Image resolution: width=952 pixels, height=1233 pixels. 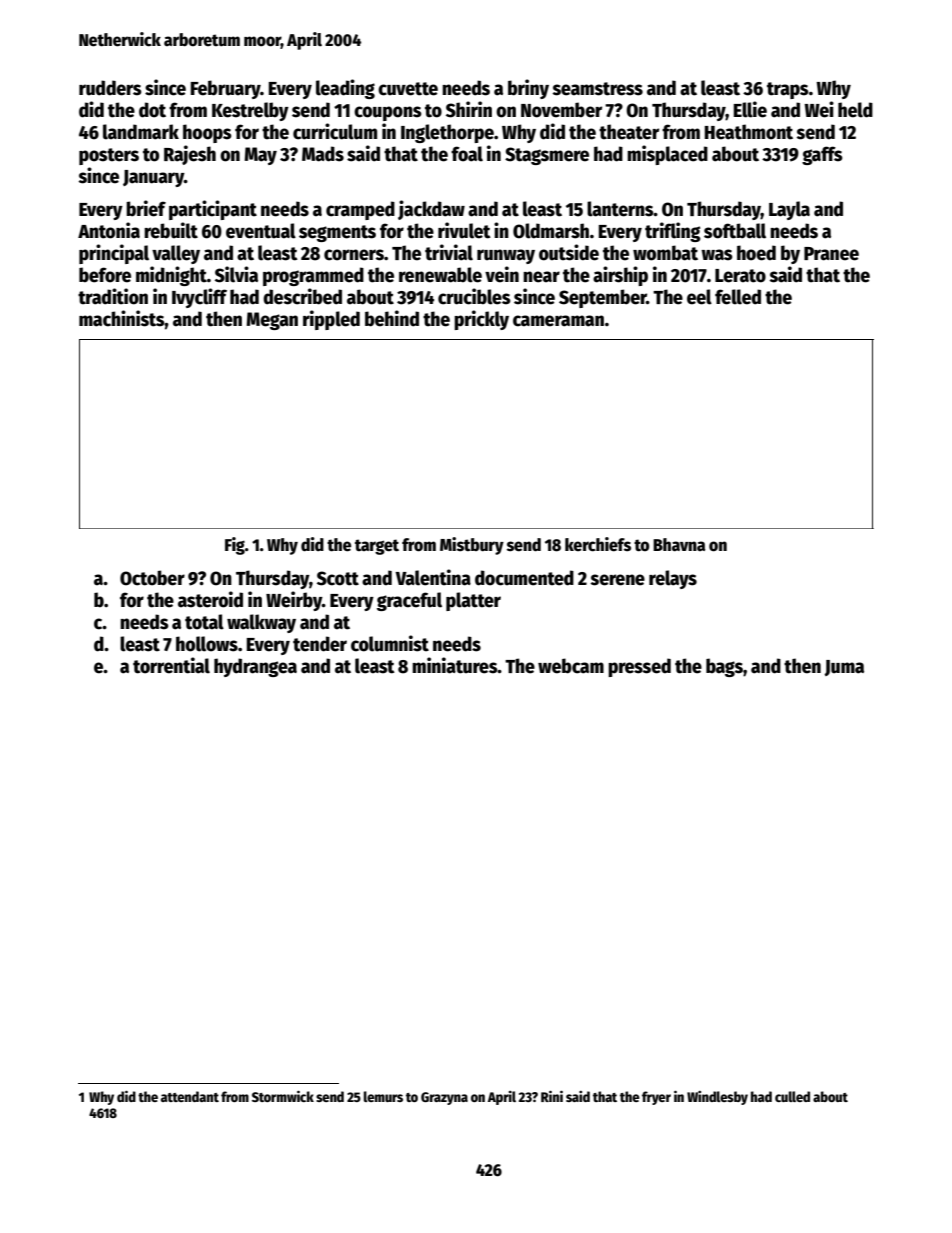 I want to click on Windlesby, so click(x=717, y=1098).
